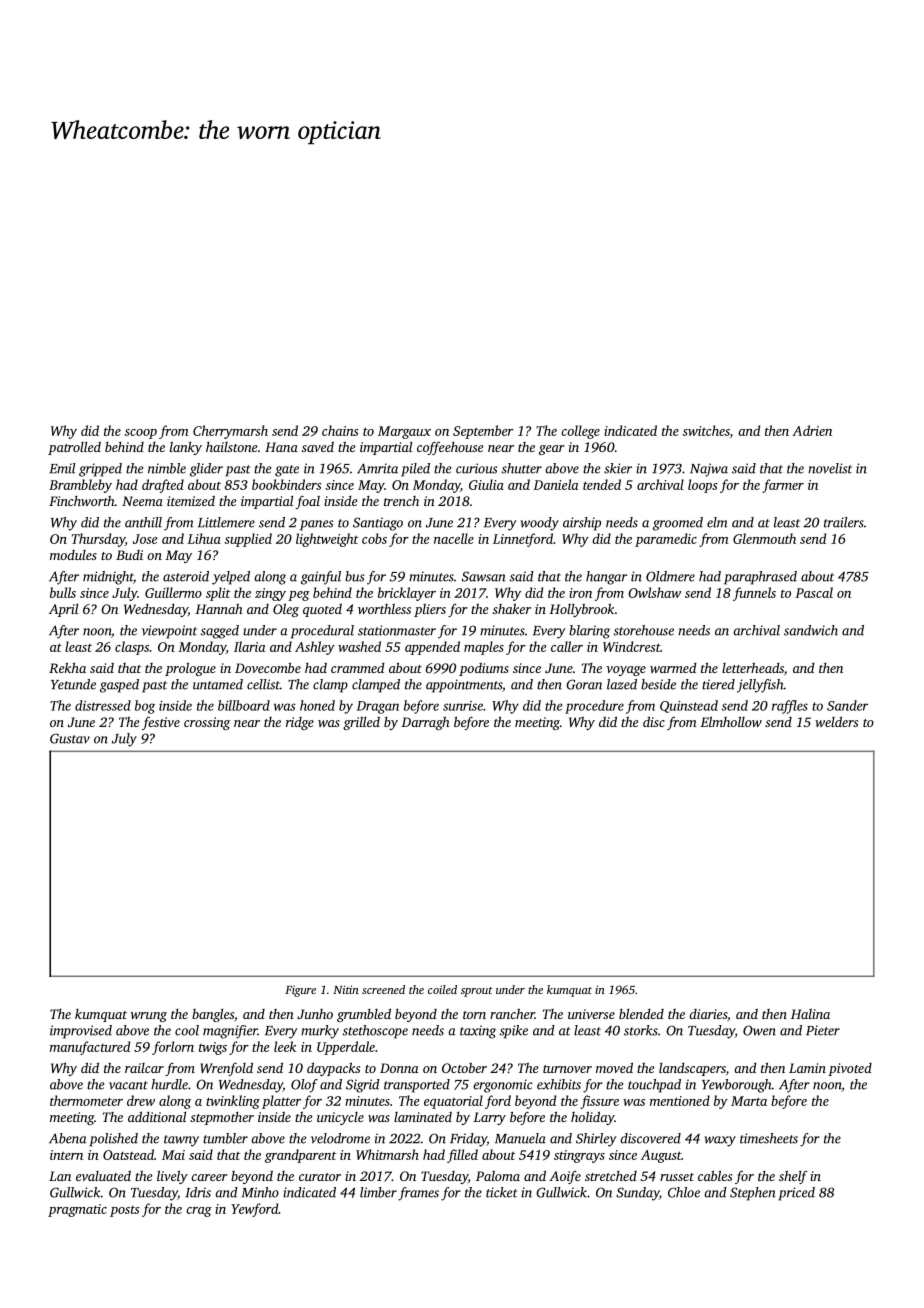  What do you see at coordinates (181, 1141) in the page?
I see `tawny` at bounding box center [181, 1141].
